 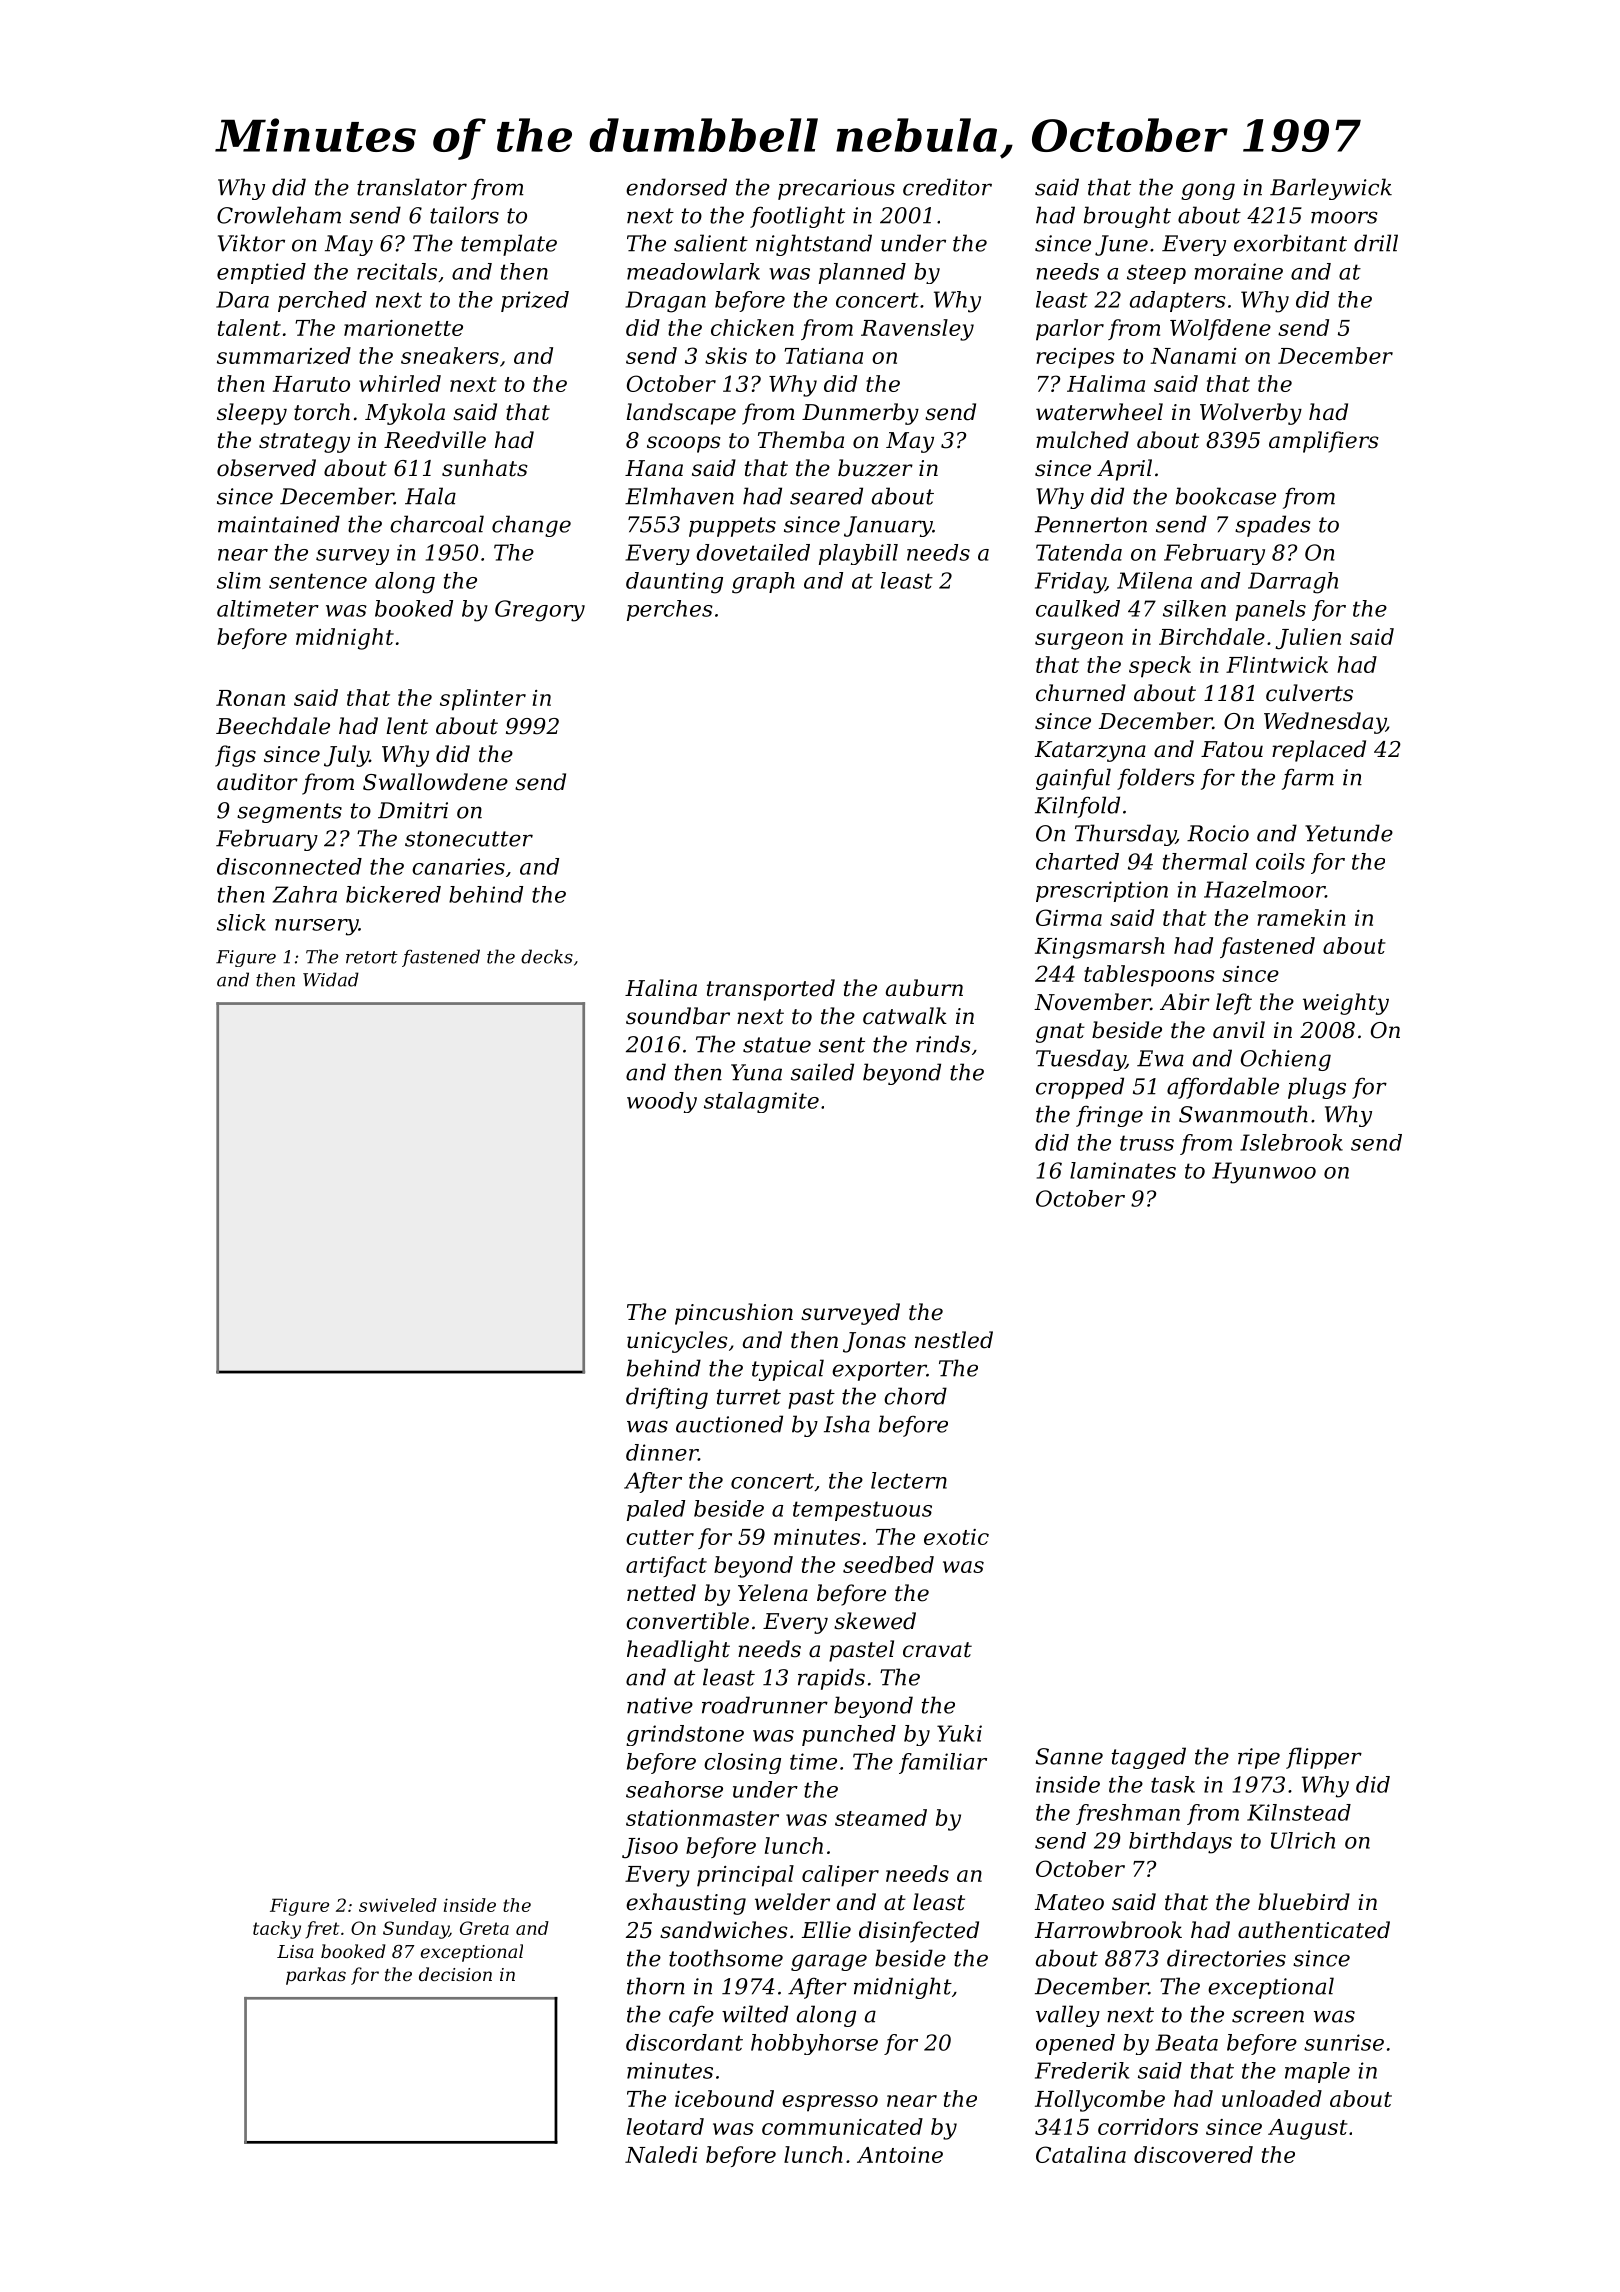 What do you see at coordinates (412, 187) in the screenshot?
I see `translator` at bounding box center [412, 187].
